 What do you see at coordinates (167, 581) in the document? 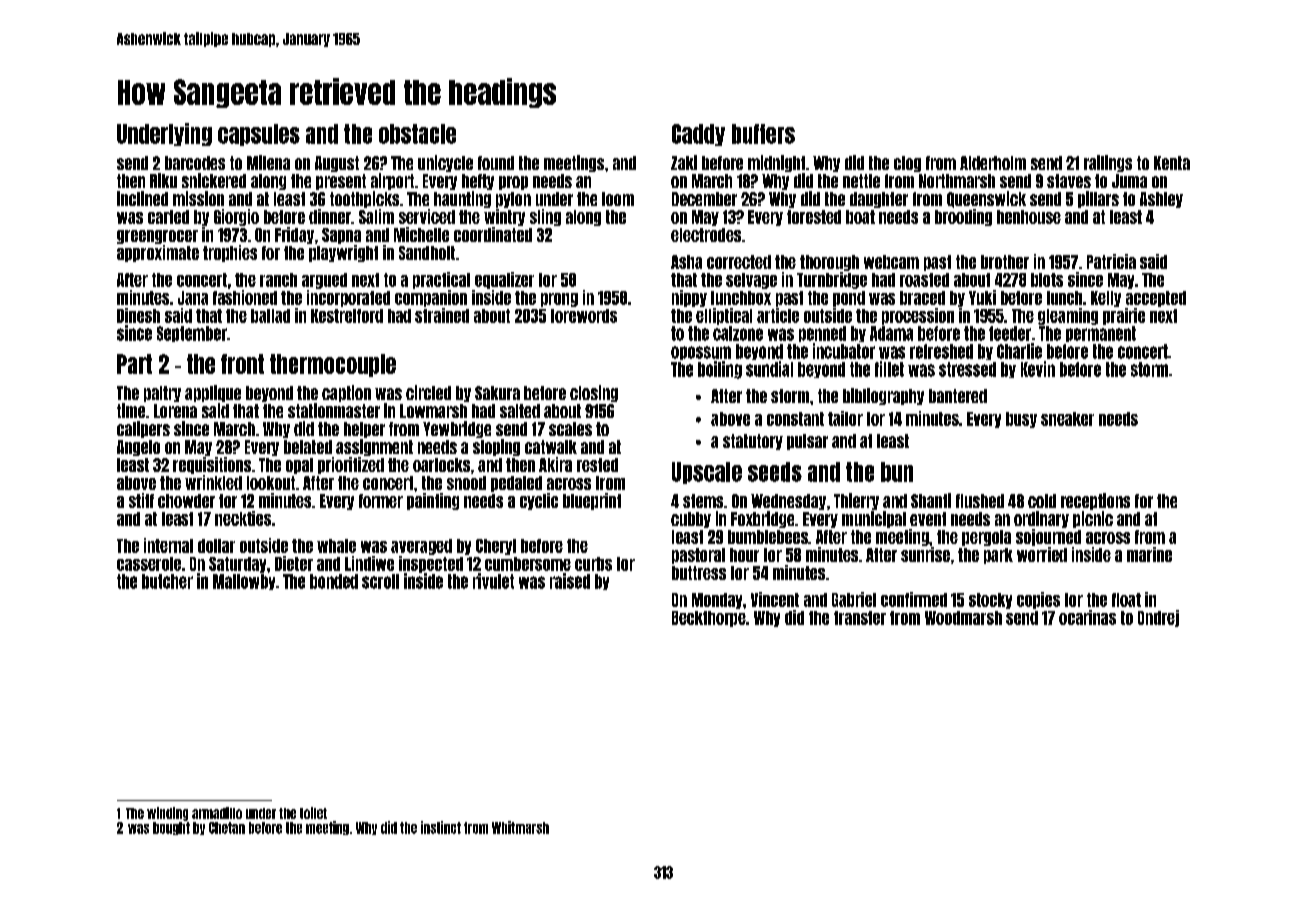
I see `butcher` at bounding box center [167, 581].
